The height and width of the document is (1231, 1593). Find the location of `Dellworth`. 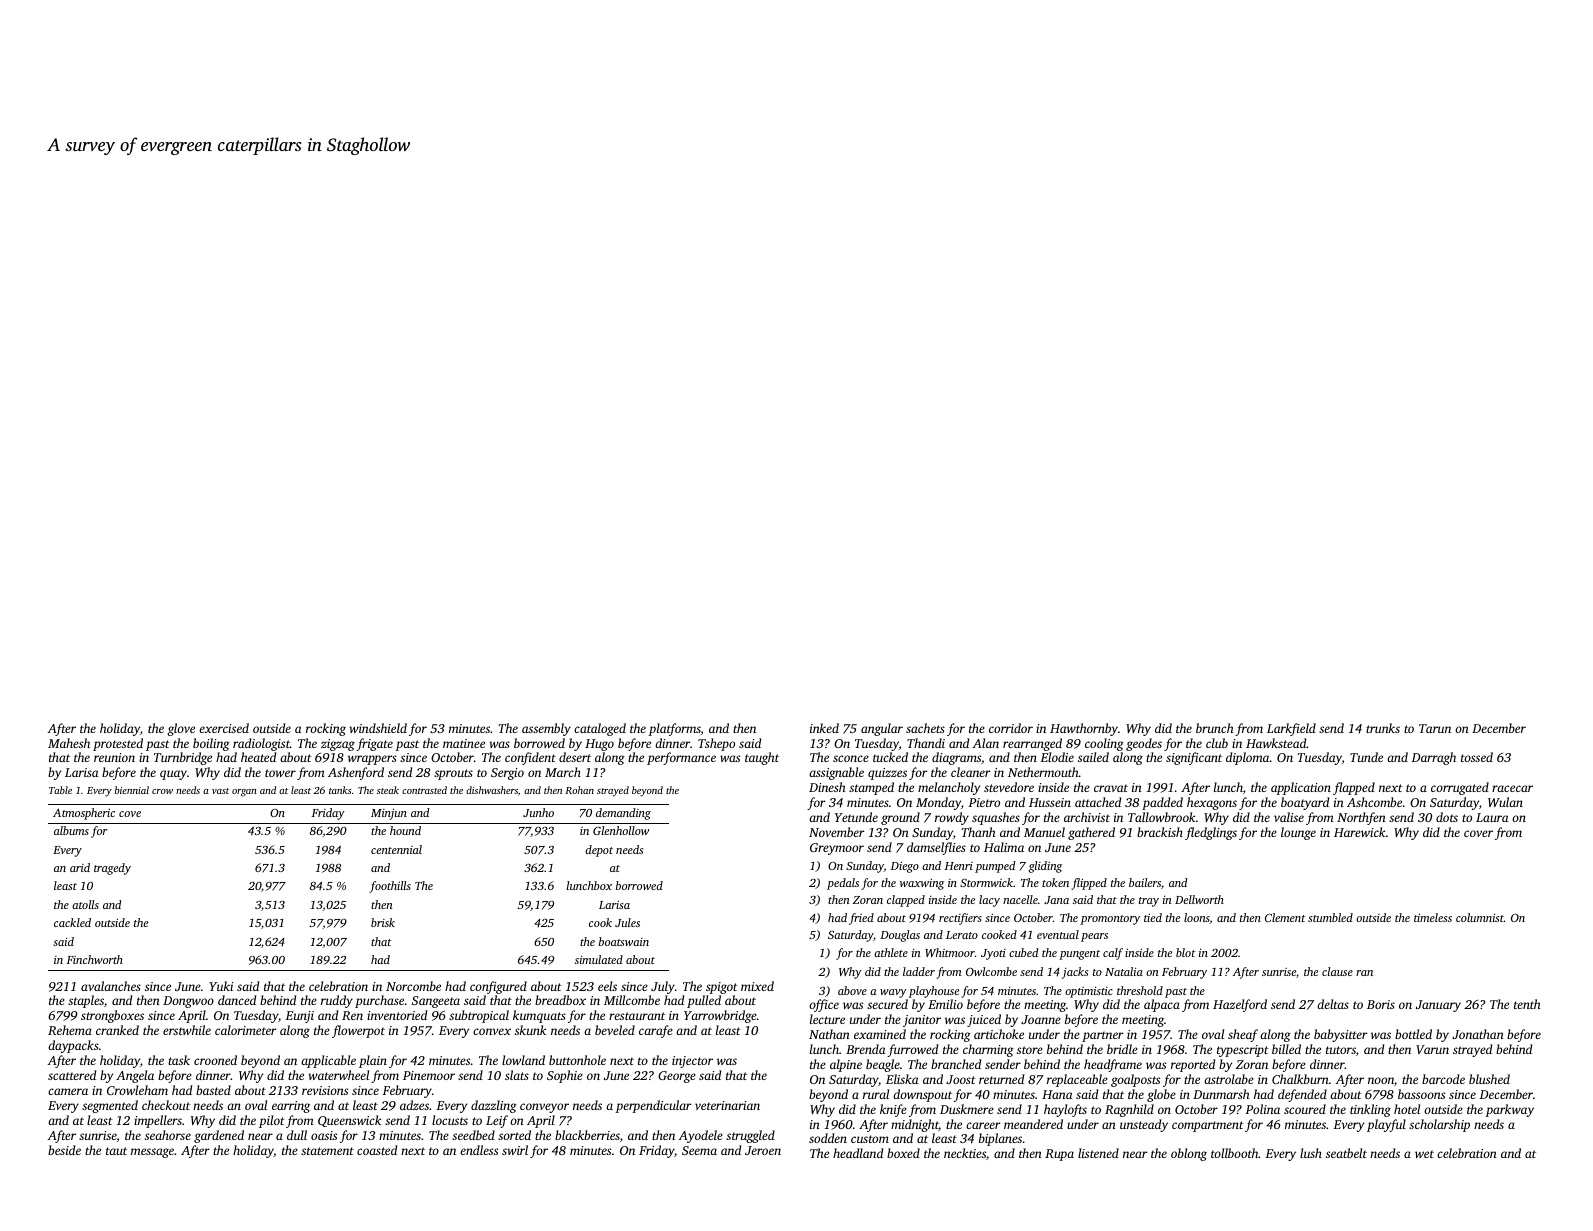

Dellworth is located at coordinates (1199, 899).
